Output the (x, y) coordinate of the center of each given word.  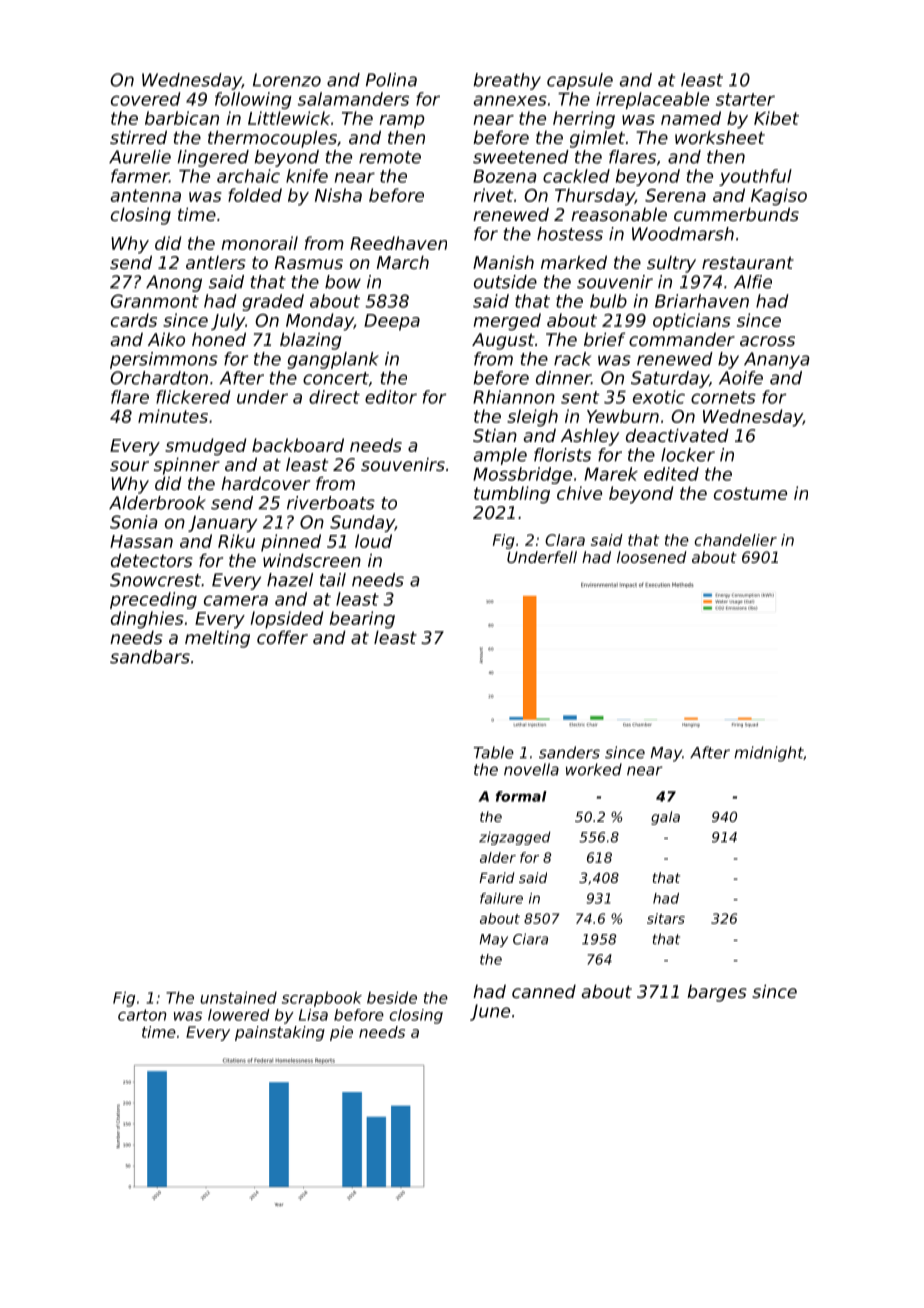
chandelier (735, 540)
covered (146, 99)
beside (392, 997)
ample (500, 456)
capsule (580, 81)
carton (142, 1015)
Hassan (141, 541)
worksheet (720, 137)
